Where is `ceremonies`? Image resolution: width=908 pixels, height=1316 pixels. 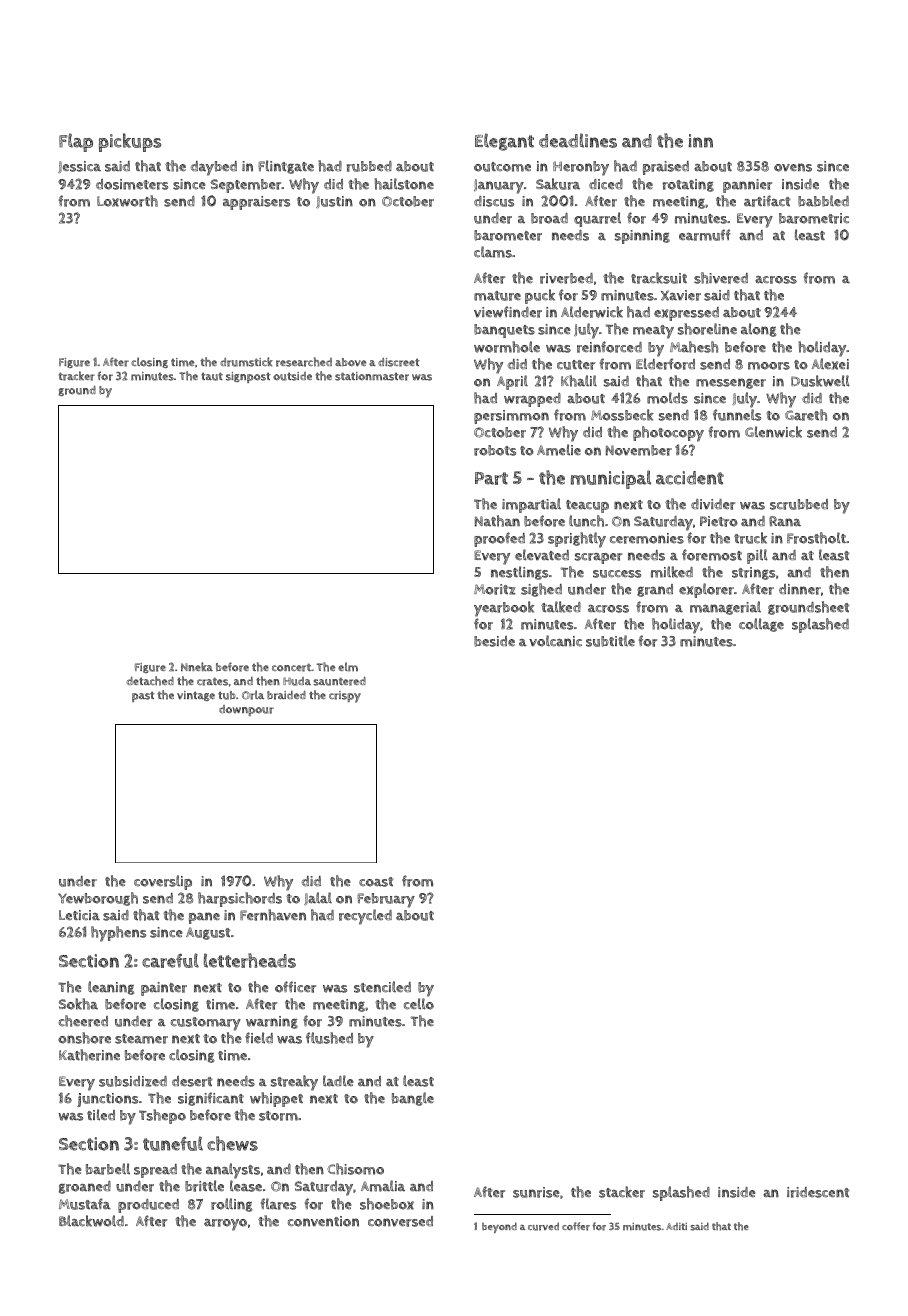 ceremonies is located at coordinates (647, 538).
